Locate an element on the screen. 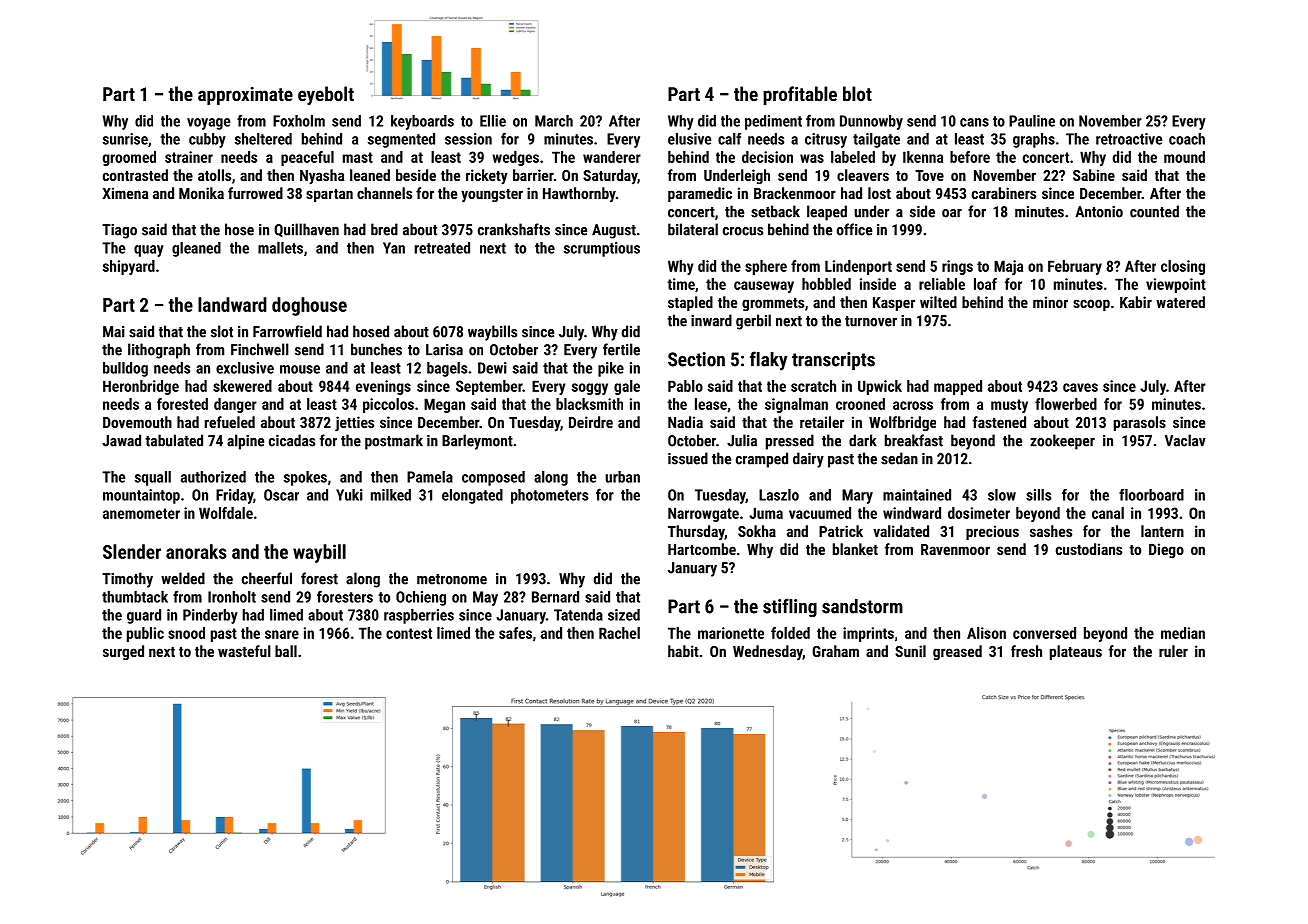 The width and height of the screenshot is (1308, 924). Oscar is located at coordinates (281, 495).
